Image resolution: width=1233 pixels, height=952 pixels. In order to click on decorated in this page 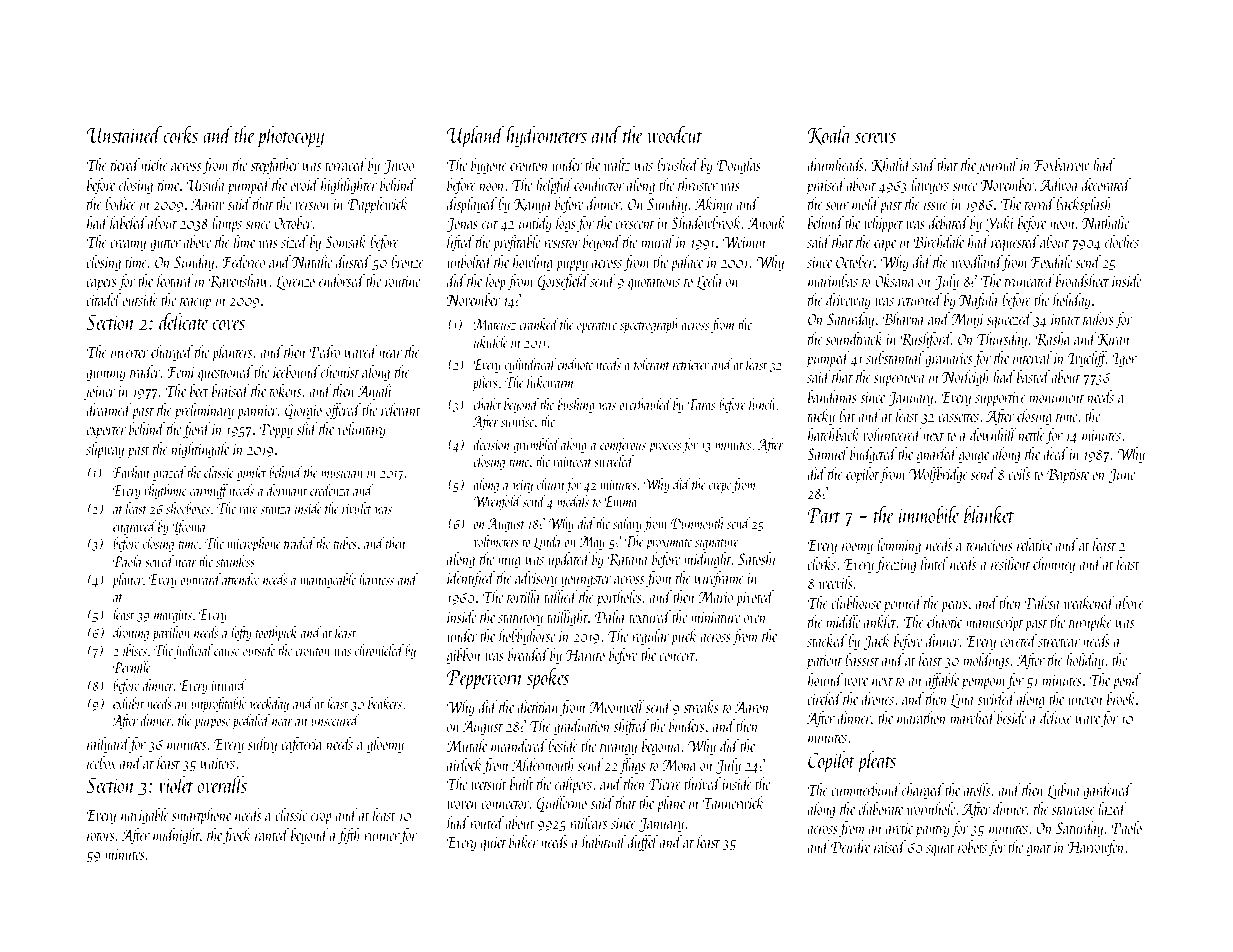, I will do `click(1106, 184)`.
